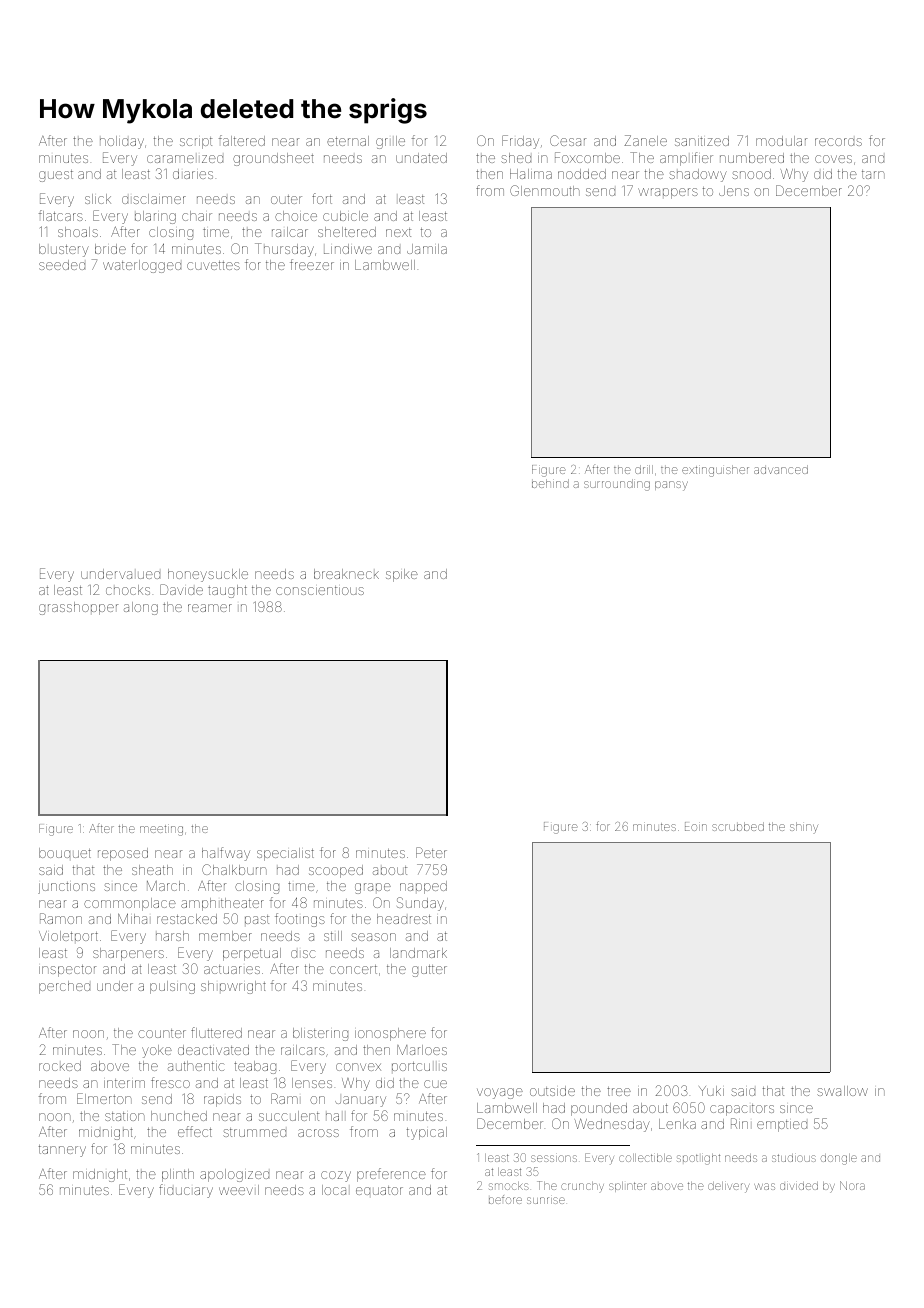 The width and height of the screenshot is (924, 1308). Describe the element at coordinates (852, 1185) in the screenshot. I see `Nora` at that location.
